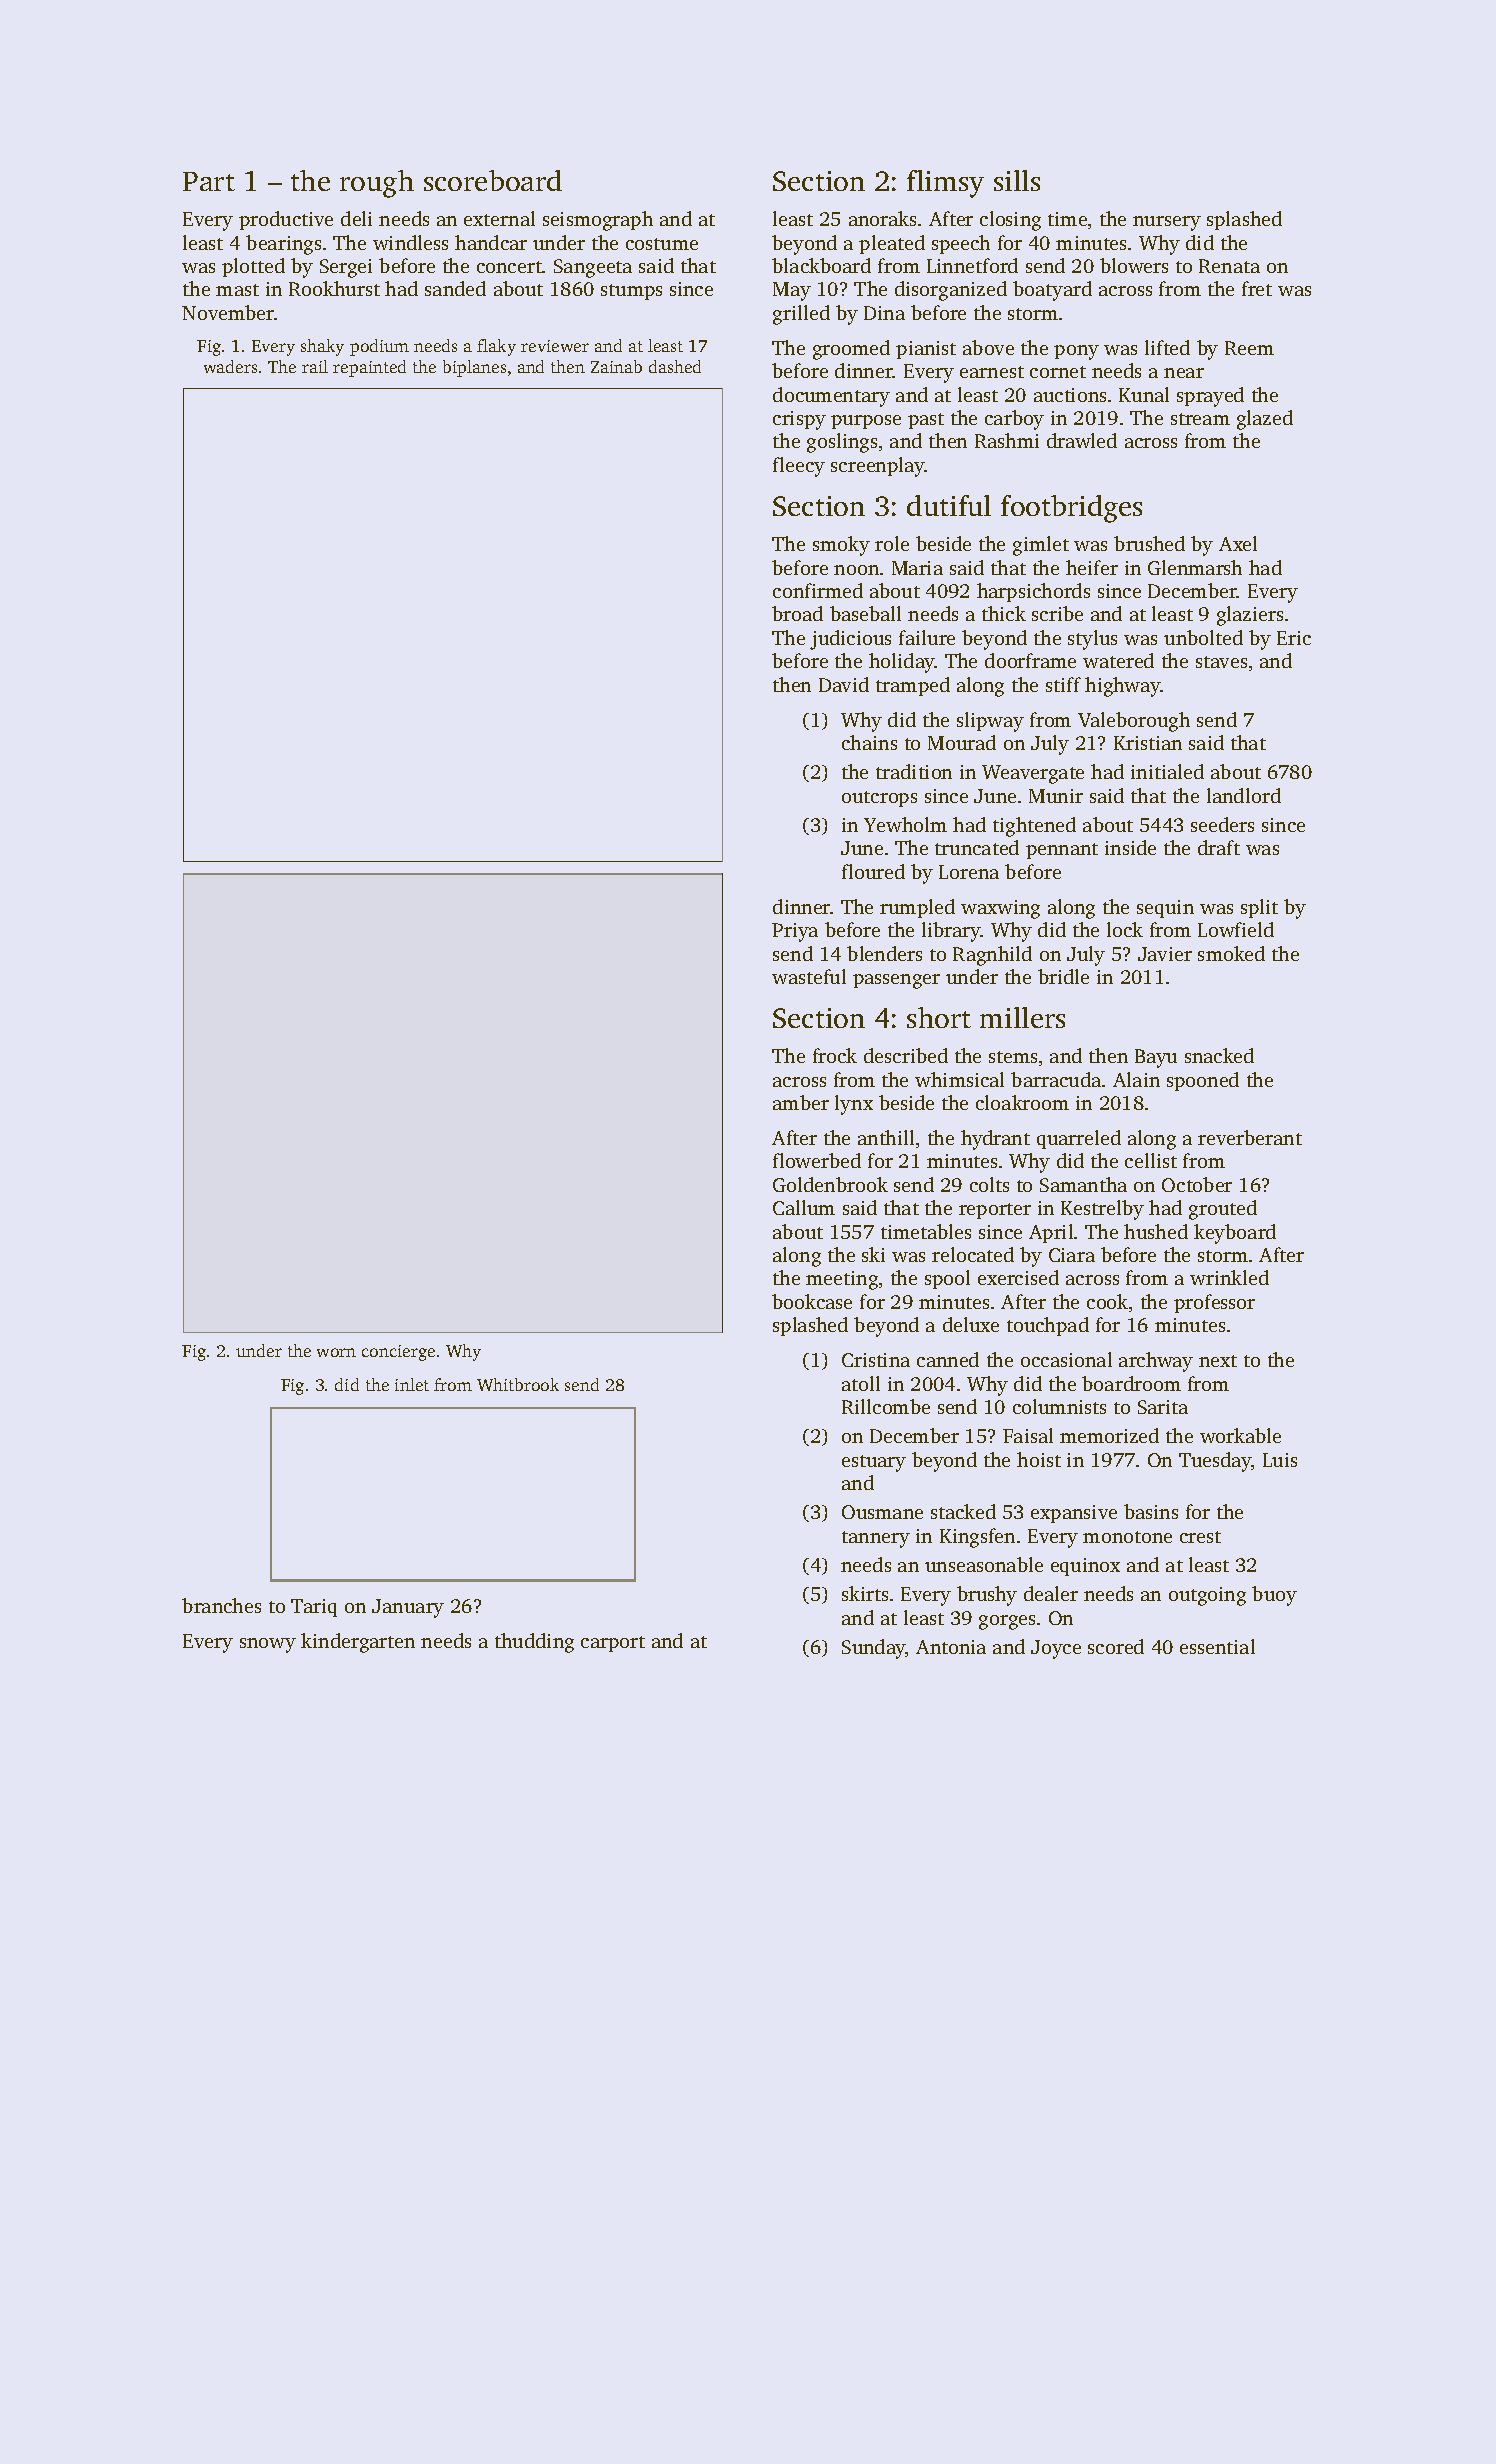  I want to click on shaky, so click(322, 347).
